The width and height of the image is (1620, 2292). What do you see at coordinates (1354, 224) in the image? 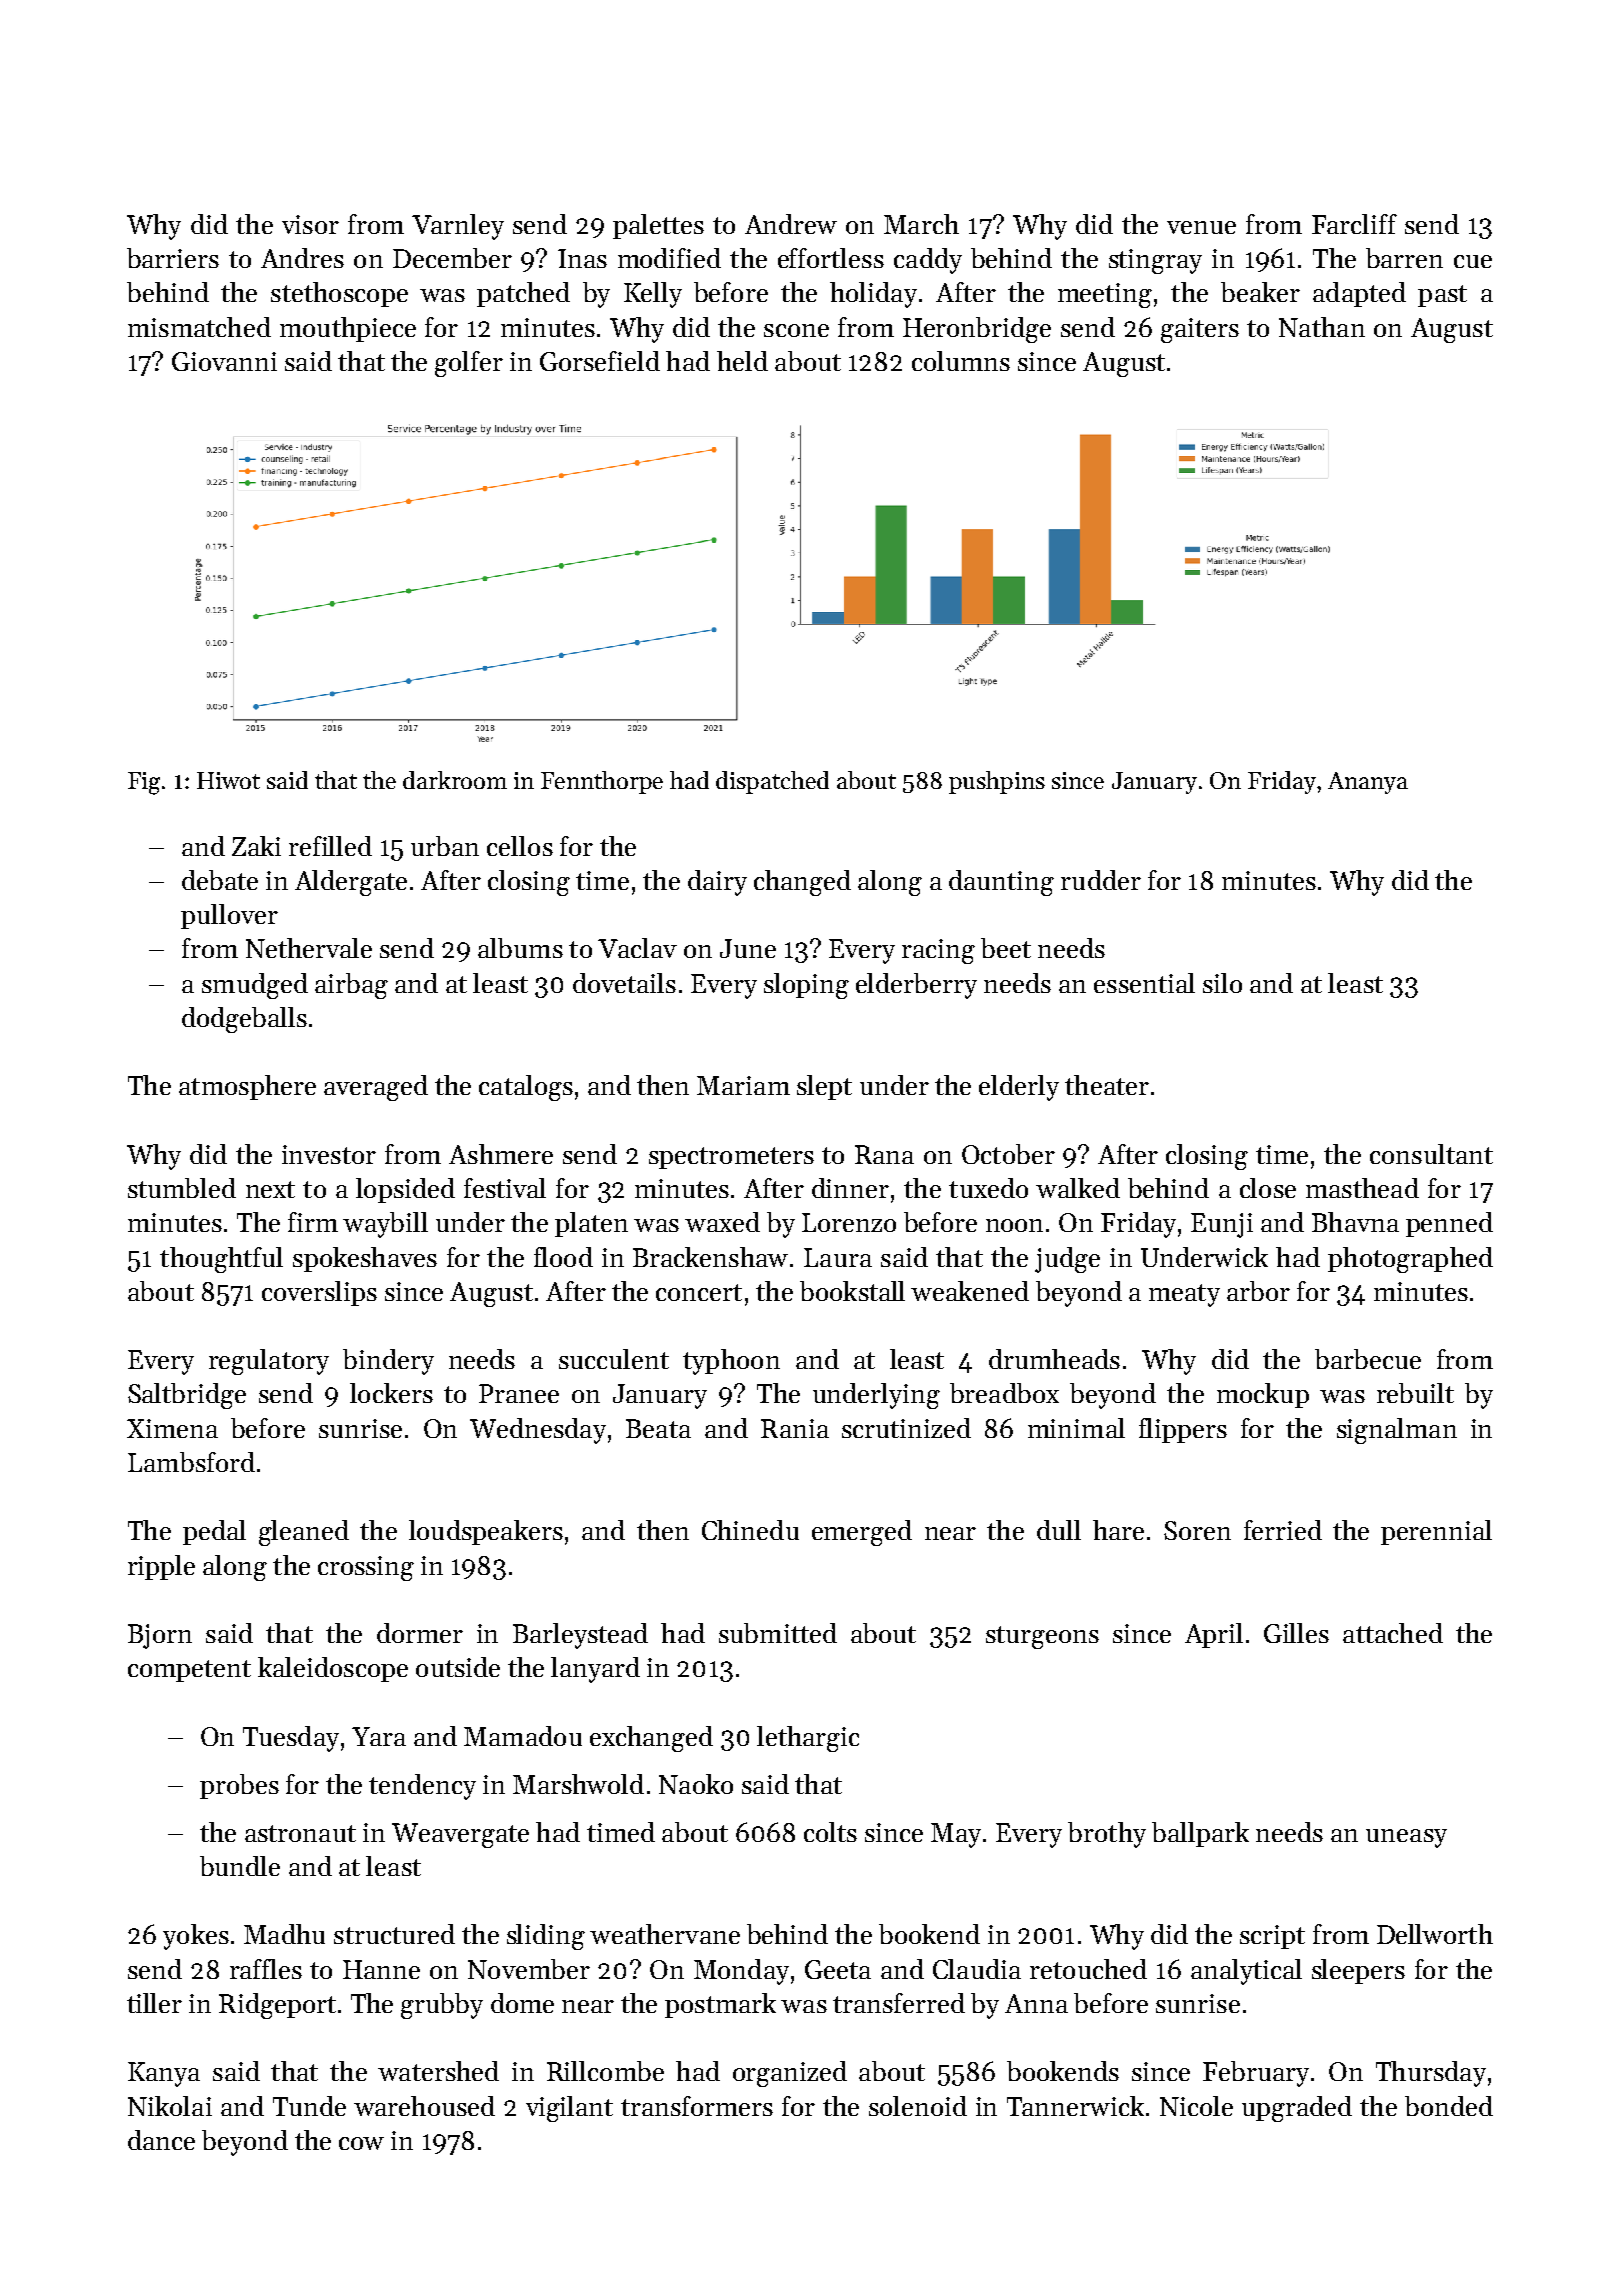
I see `Farcliff` at bounding box center [1354, 224].
